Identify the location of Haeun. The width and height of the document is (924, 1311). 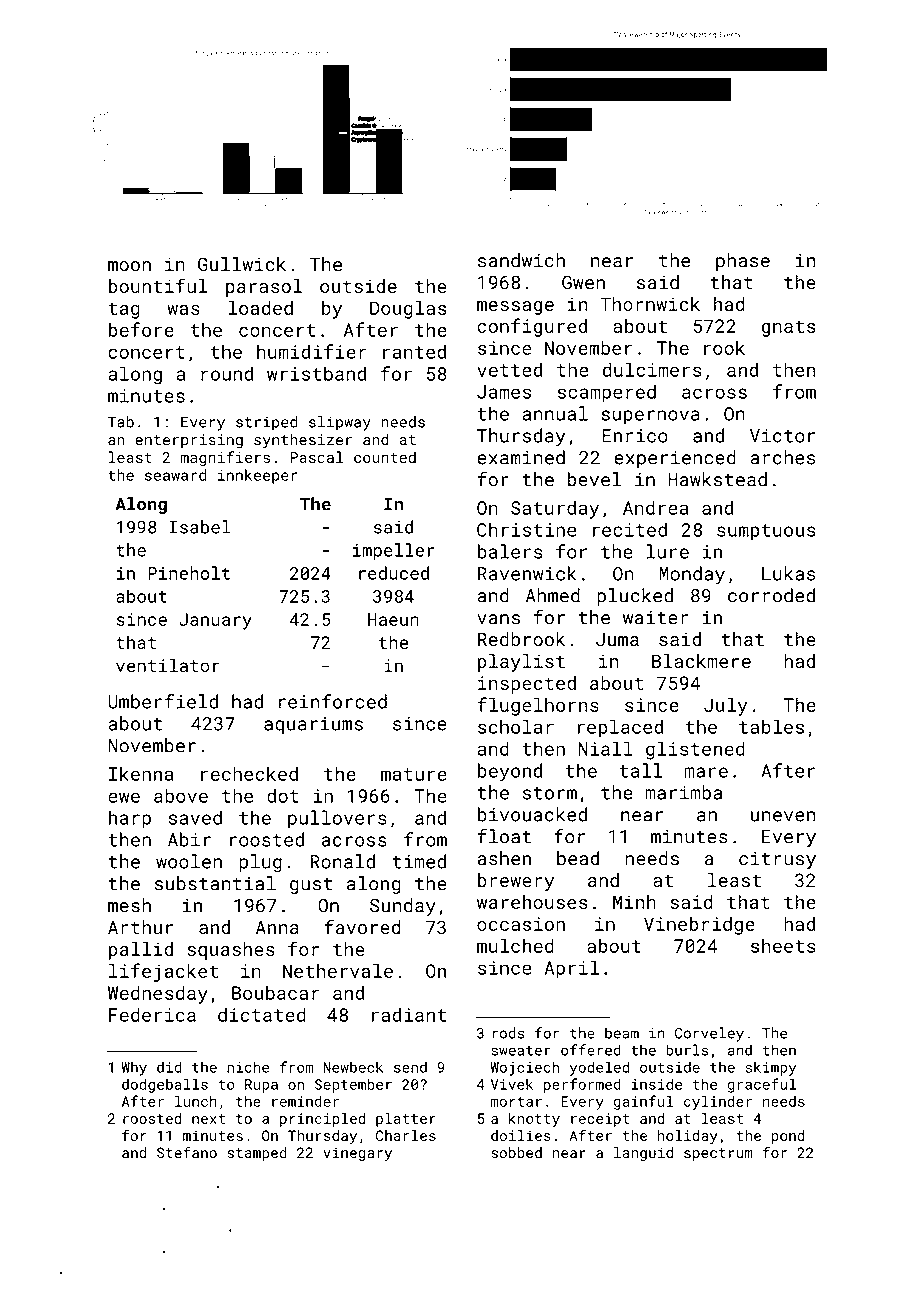
(393, 619).
